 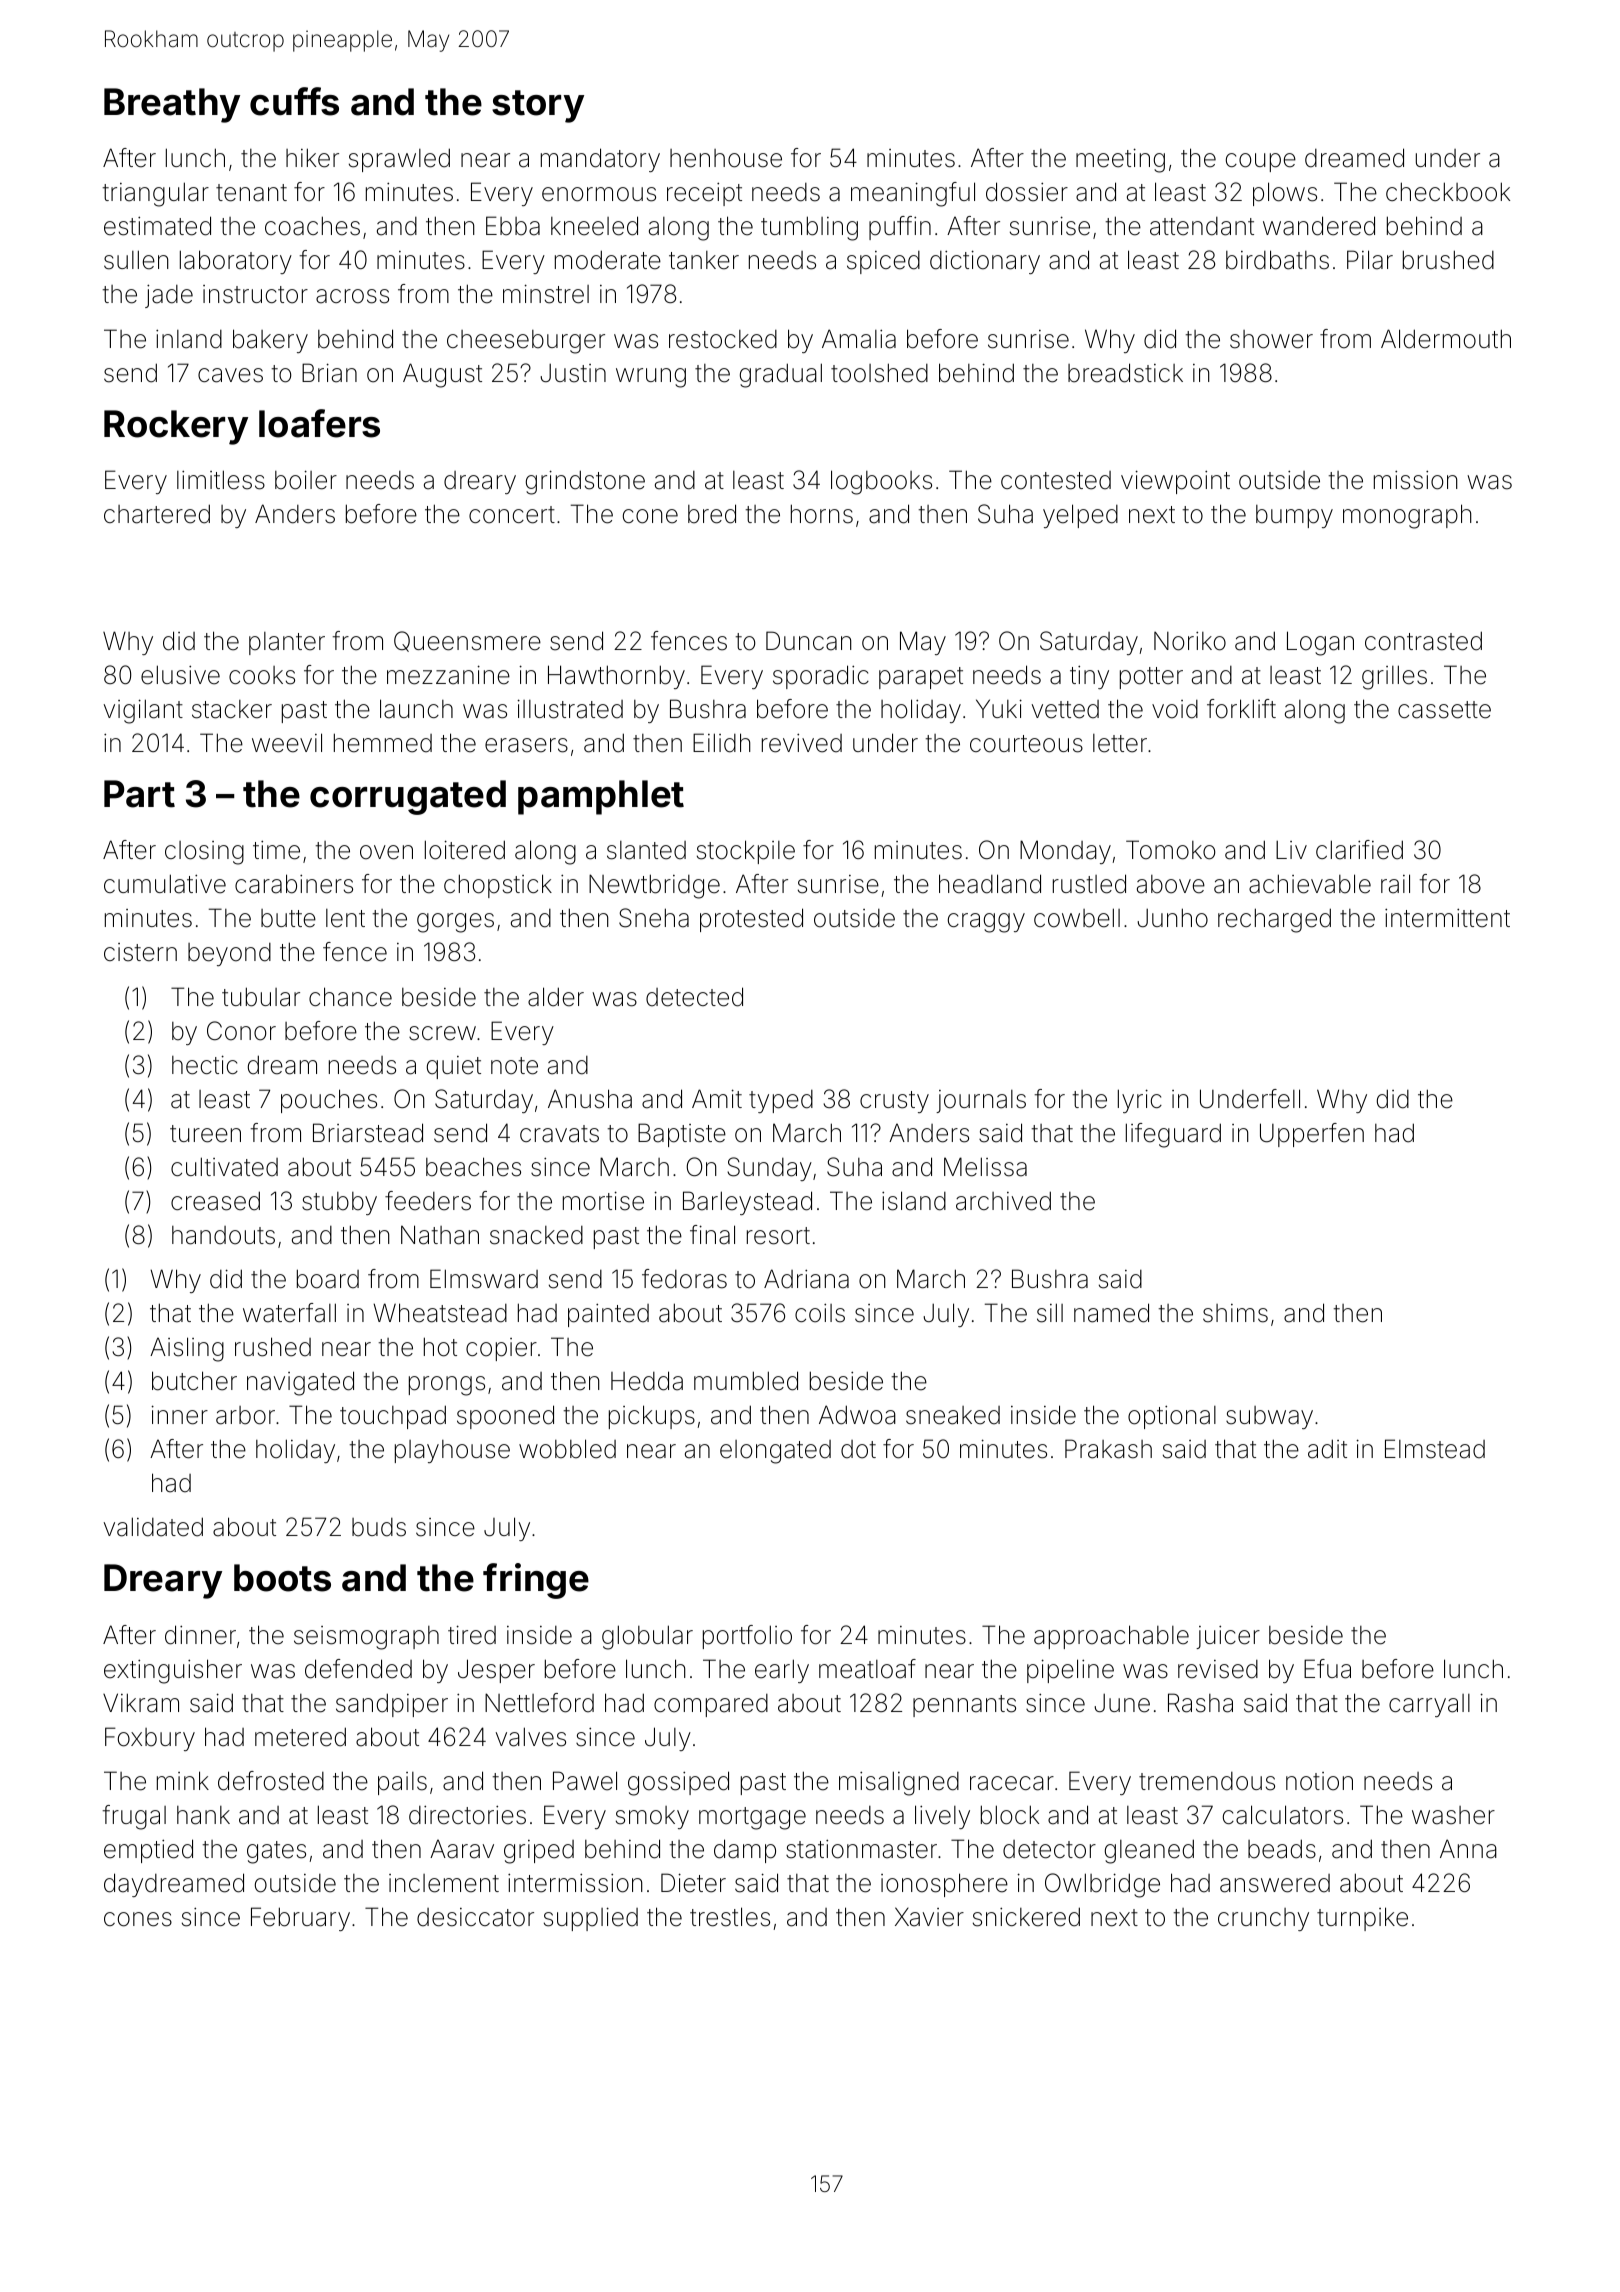 I want to click on yelped, so click(x=1080, y=516).
